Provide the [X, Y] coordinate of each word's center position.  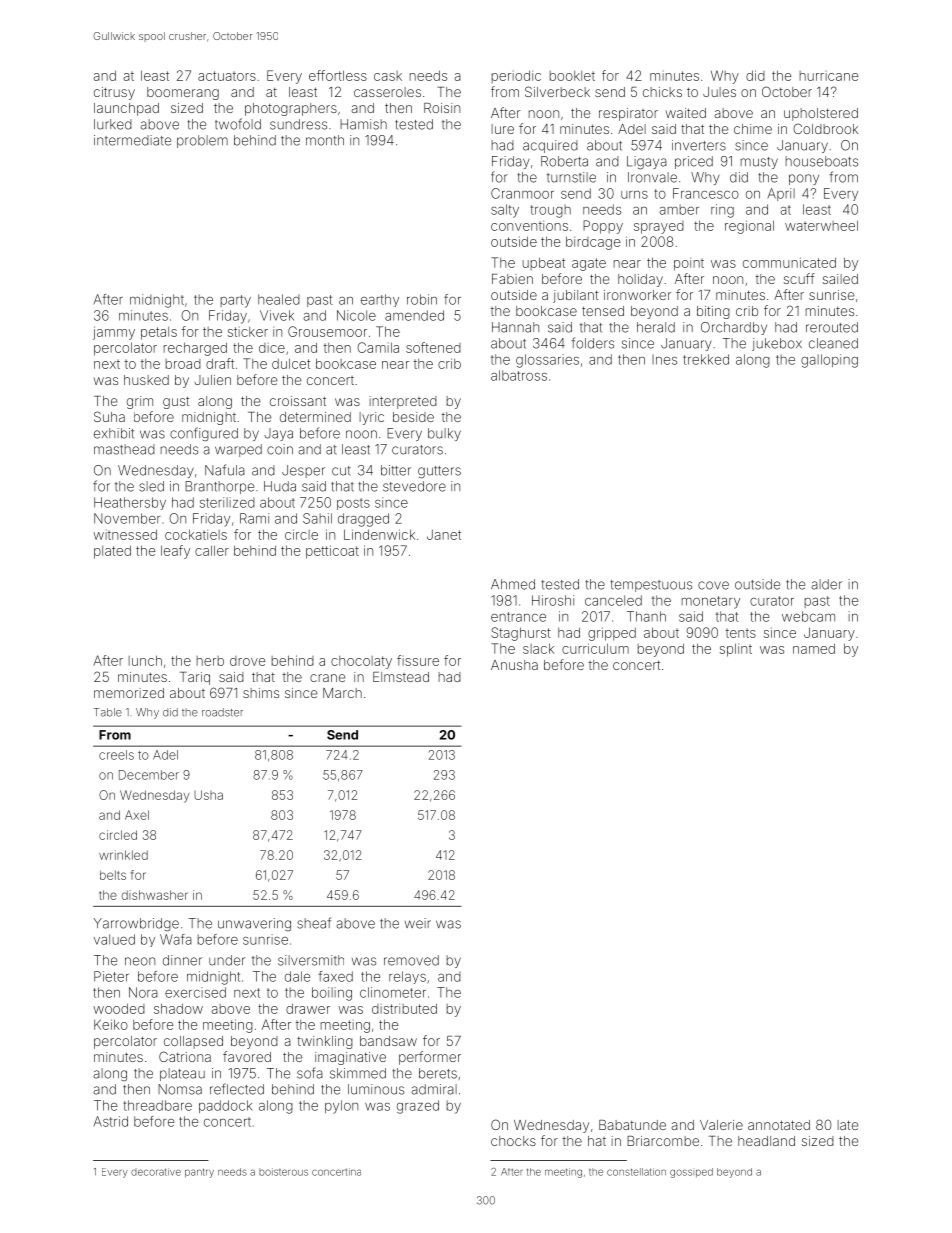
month [325, 140]
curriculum [595, 648]
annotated [779, 1125]
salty [505, 211]
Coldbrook [825, 128]
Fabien [512, 279]
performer [430, 1058]
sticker [248, 332]
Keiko [111, 1024]
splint [736, 650]
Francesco [706, 193]
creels [116, 755]
